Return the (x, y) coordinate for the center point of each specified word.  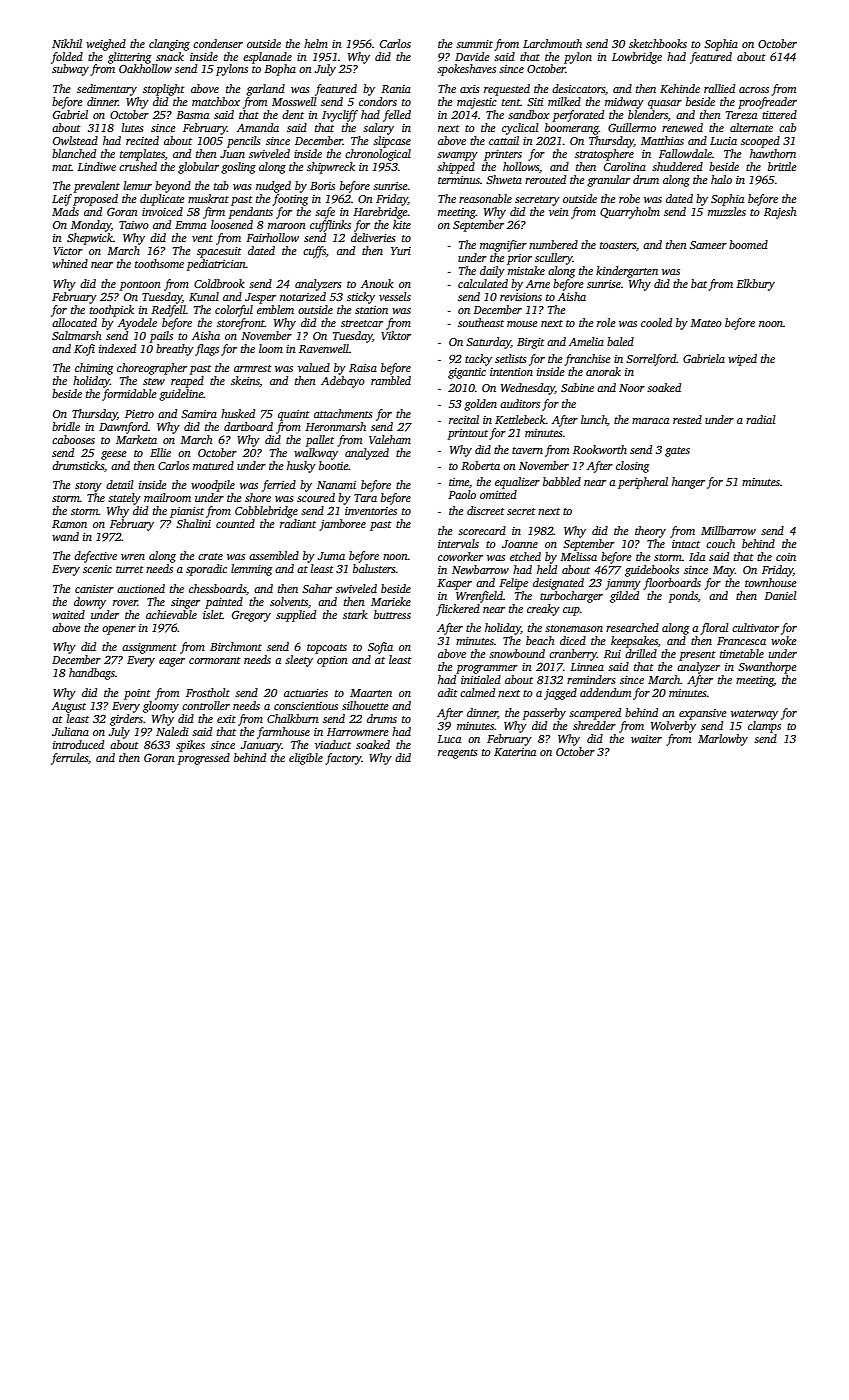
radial (761, 419)
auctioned (141, 588)
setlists (511, 358)
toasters (618, 245)
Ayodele (137, 324)
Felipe (513, 584)
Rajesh (780, 213)
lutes (133, 127)
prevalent (97, 187)
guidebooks (652, 571)
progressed (204, 759)
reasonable (485, 198)
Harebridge (380, 213)
